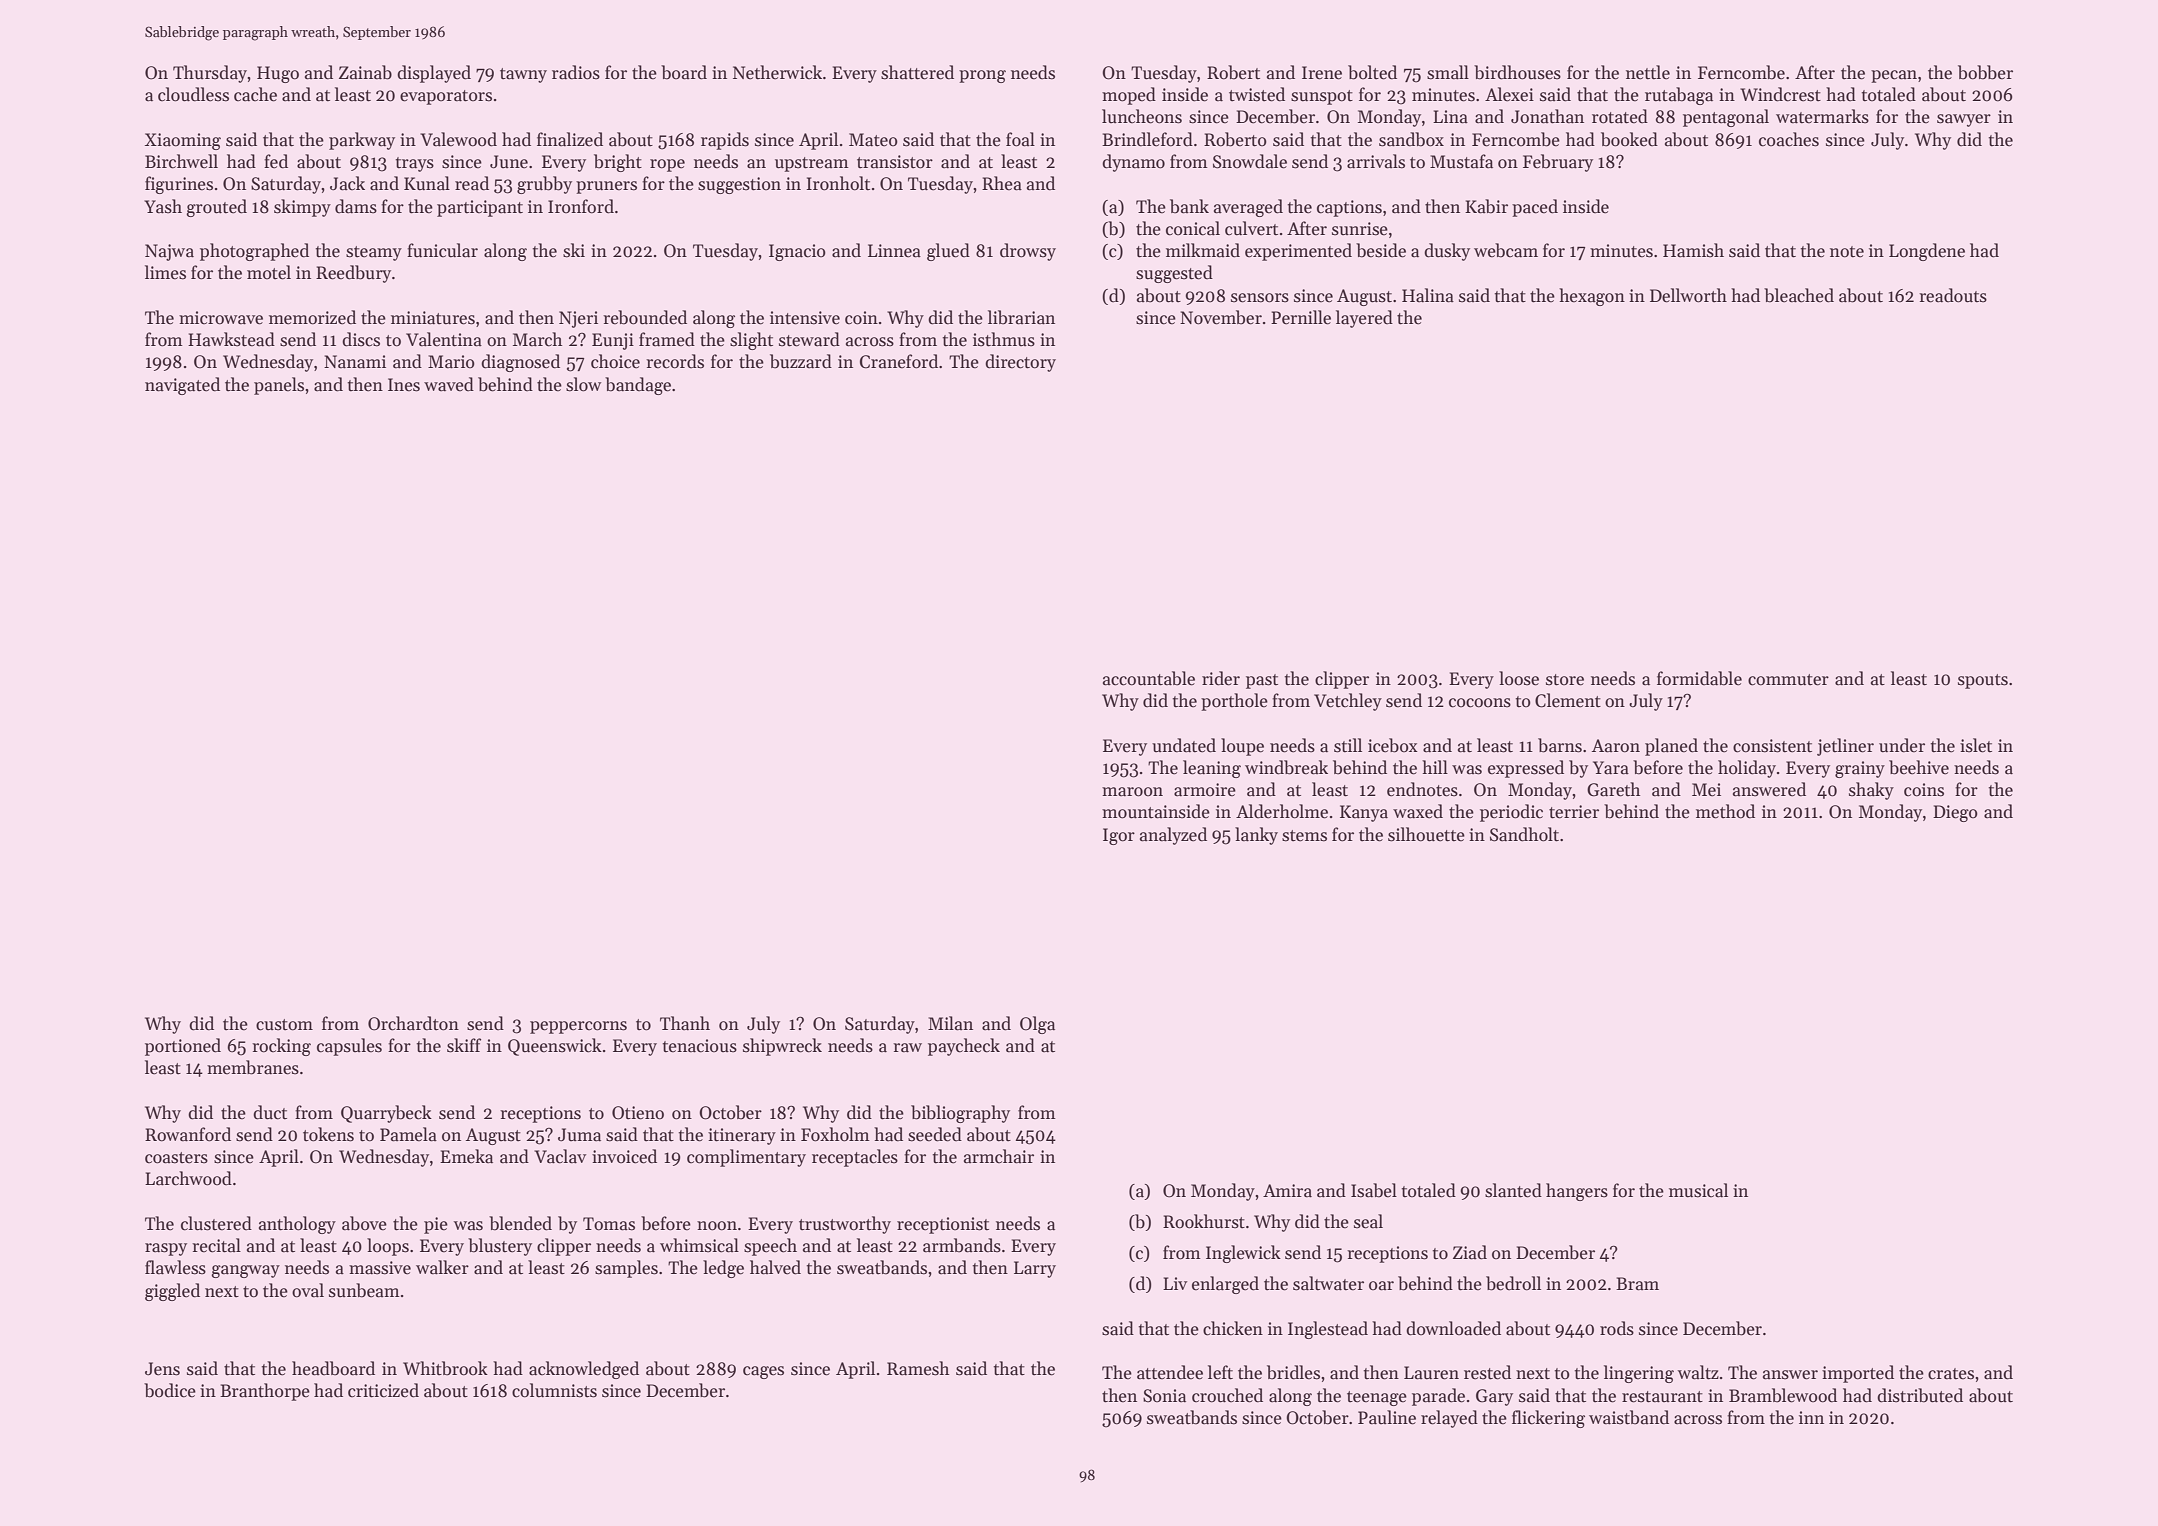 This screenshot has height=1526, width=2158. What do you see at coordinates (576, 72) in the screenshot?
I see `radios` at bounding box center [576, 72].
